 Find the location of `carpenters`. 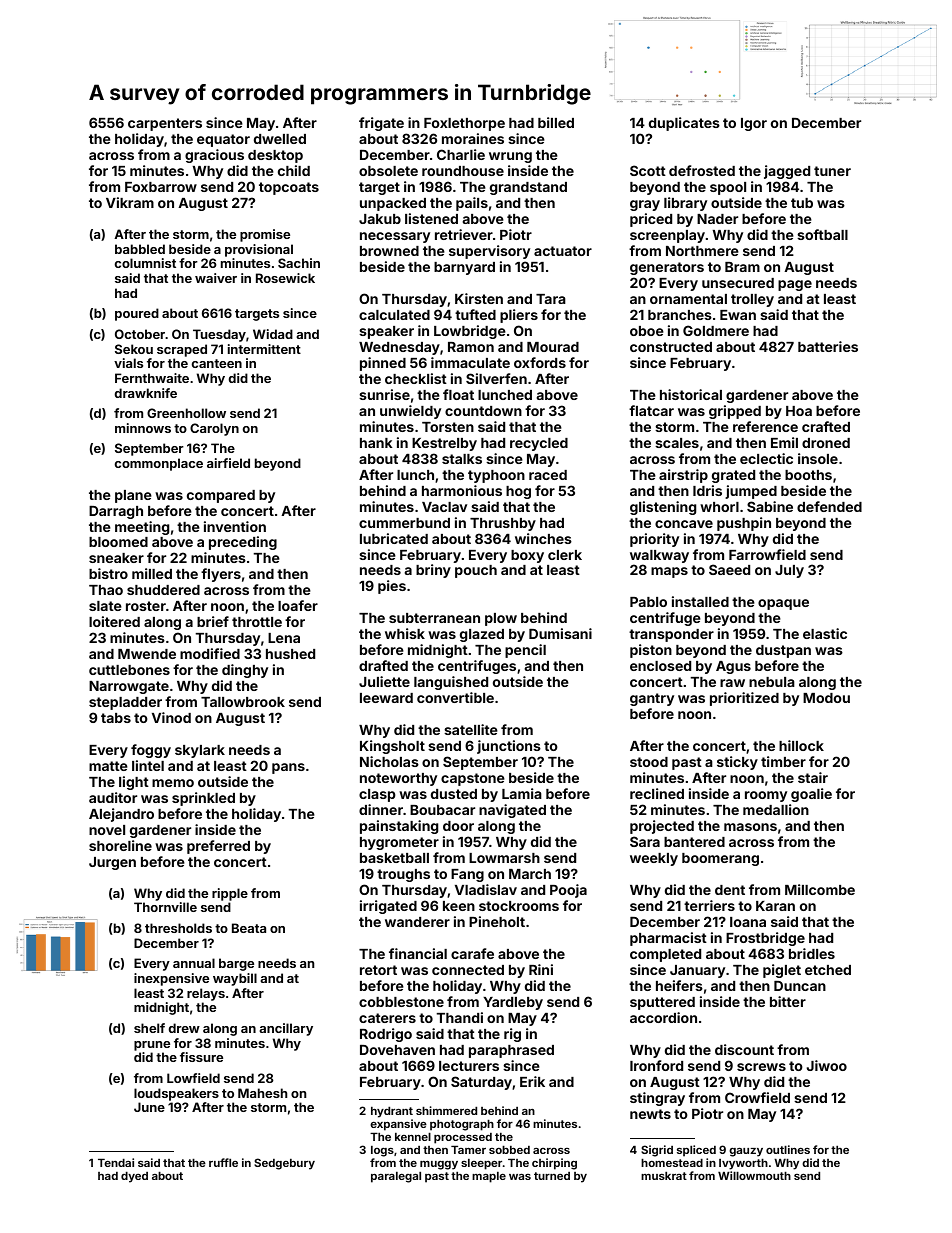

carpenters is located at coordinates (165, 124).
